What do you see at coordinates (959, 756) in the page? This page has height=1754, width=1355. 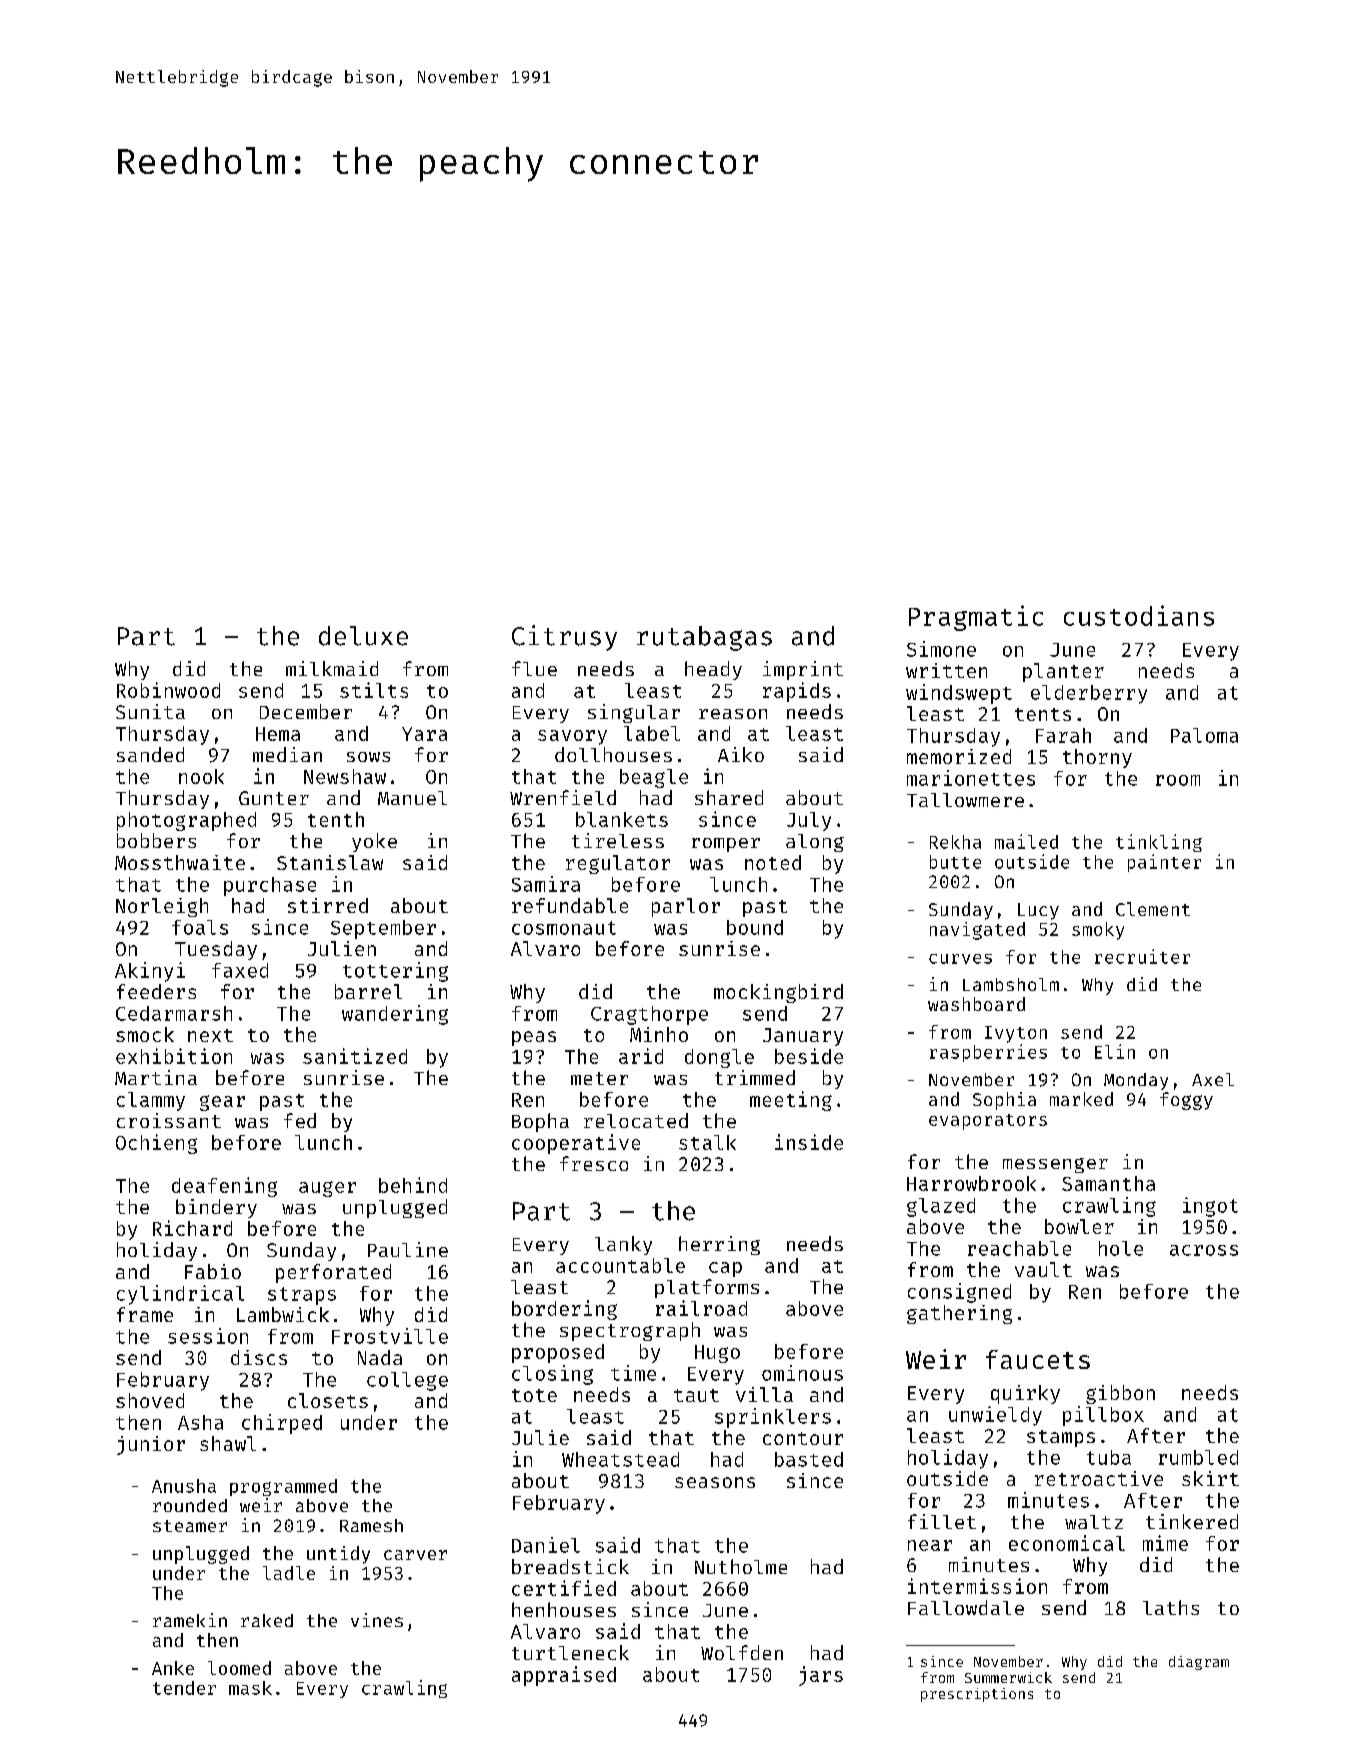 I see `memorized` at bounding box center [959, 756].
